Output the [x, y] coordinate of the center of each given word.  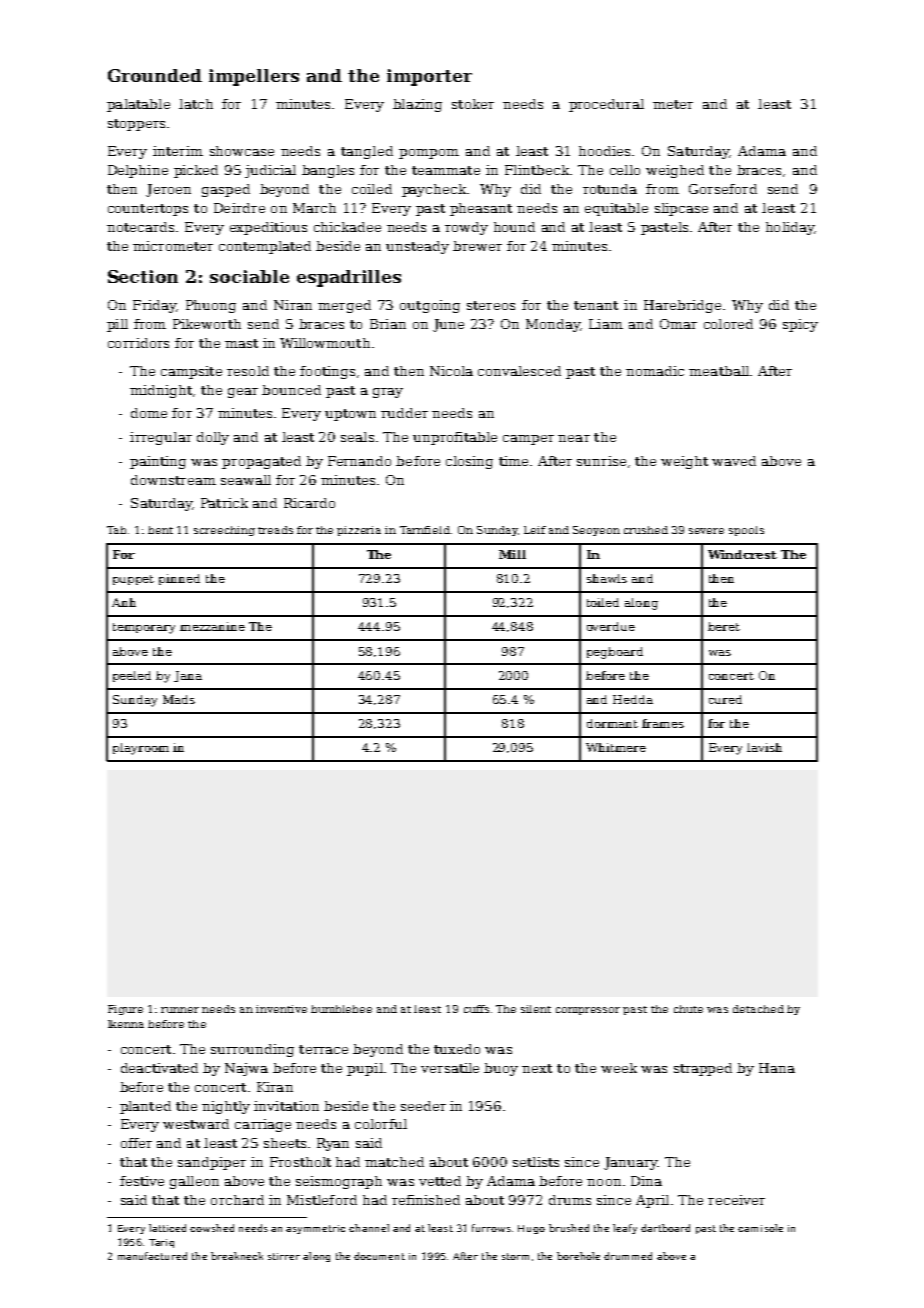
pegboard [615, 653]
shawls [607, 578]
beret [724, 626]
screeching [224, 531]
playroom [141, 749]
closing [469, 462]
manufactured [152, 1256]
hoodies [604, 151]
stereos [491, 305]
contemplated [265, 247]
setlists [536, 1162]
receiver [736, 1200]
